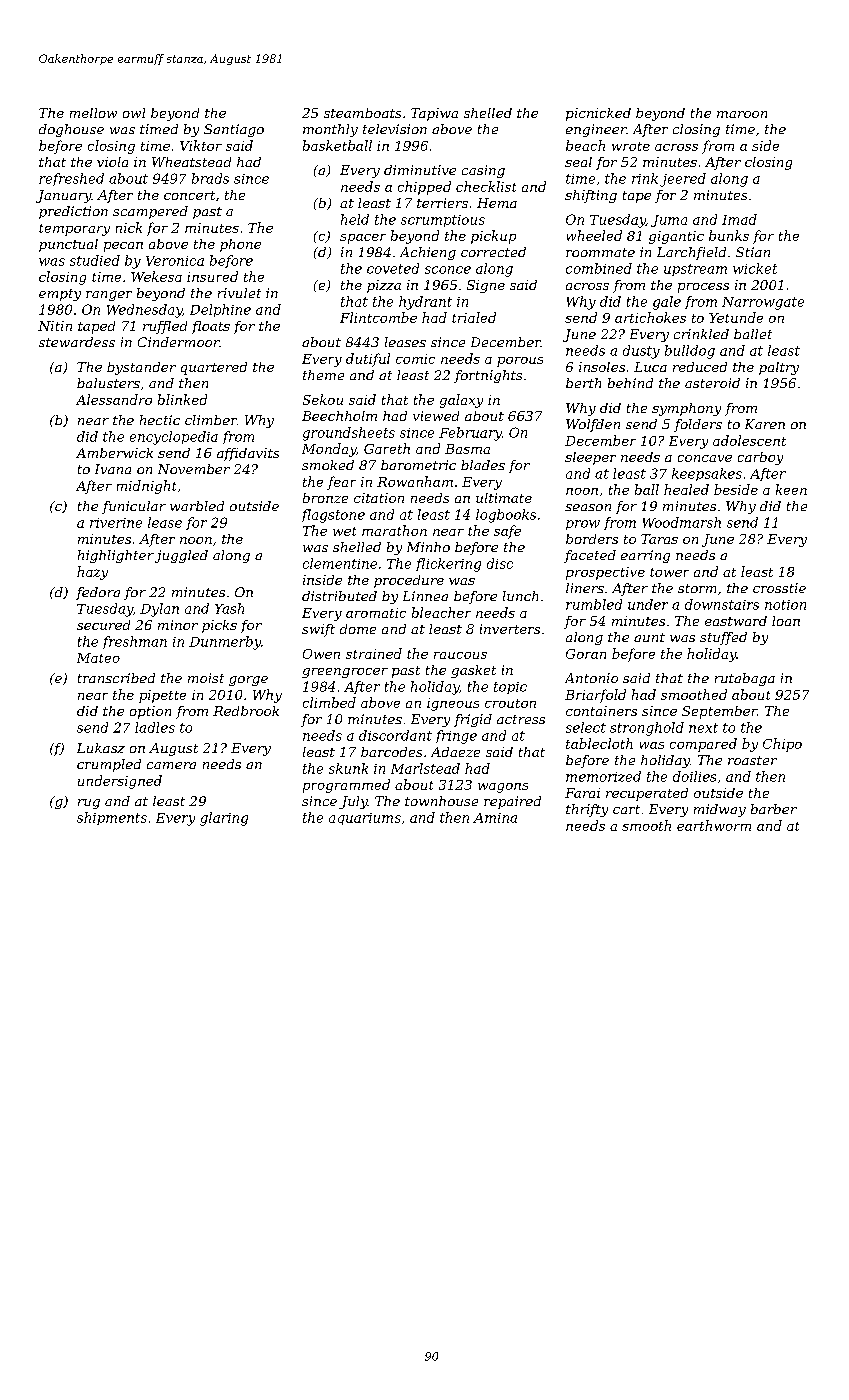  Describe the element at coordinates (753, 252) in the document. I see `Stian` at that location.
